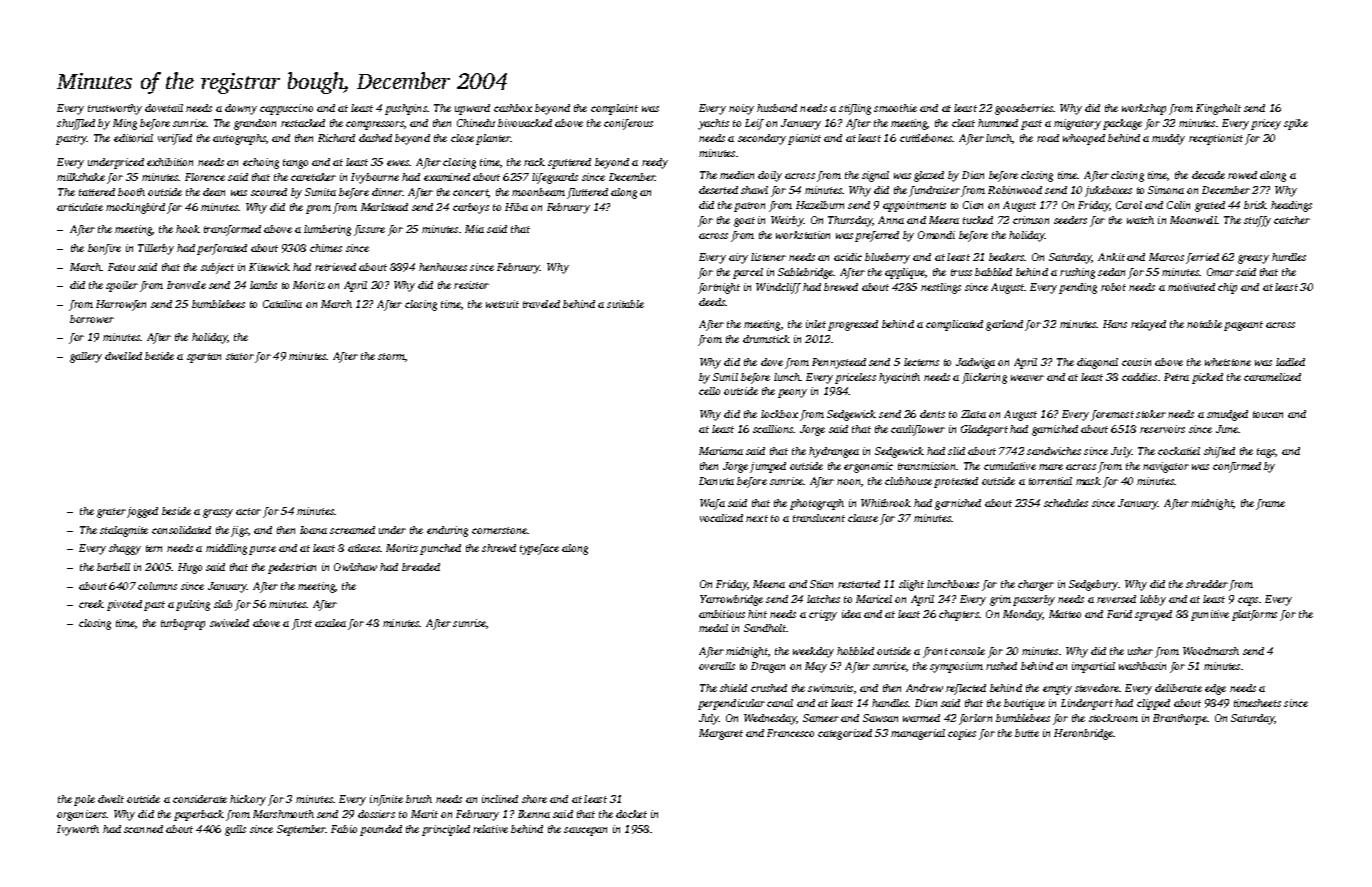  I want to click on saucepan, so click(585, 831).
